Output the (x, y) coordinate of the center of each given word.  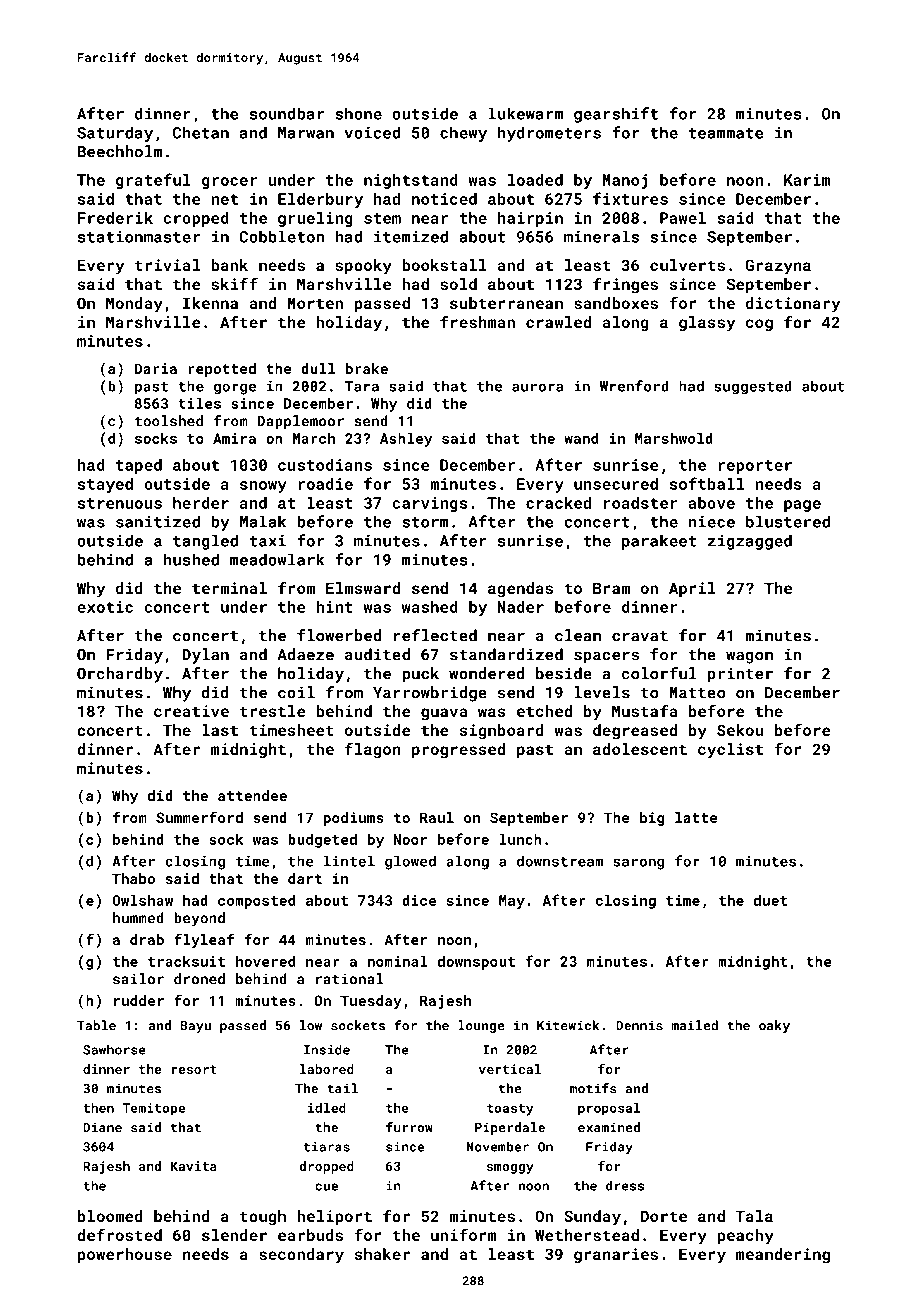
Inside (327, 1049)
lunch (521, 839)
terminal (229, 588)
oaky (774, 1026)
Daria (156, 368)
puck (420, 675)
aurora (537, 387)
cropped (196, 219)
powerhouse (125, 1255)
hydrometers (549, 134)
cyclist (730, 751)
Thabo (133, 878)
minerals (601, 237)
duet (770, 900)
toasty (510, 1110)
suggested (753, 387)
